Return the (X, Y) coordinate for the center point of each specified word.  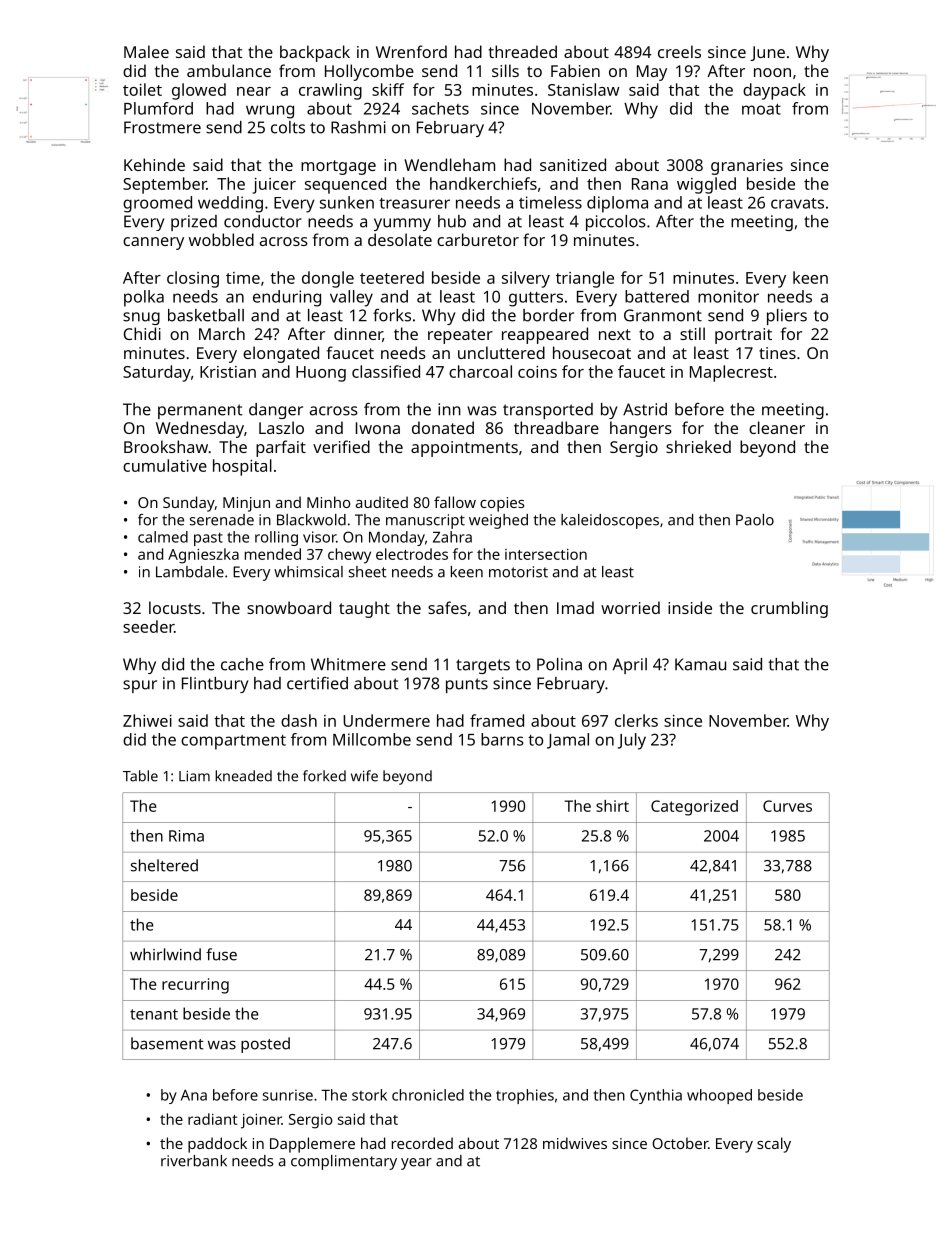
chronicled (428, 1095)
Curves (787, 806)
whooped (719, 1096)
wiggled (706, 185)
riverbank (194, 1161)
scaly (774, 1145)
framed (497, 720)
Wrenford (411, 51)
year (416, 1164)
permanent (200, 411)
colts (288, 127)
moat (761, 109)
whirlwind (165, 954)
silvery (526, 279)
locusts (175, 607)
